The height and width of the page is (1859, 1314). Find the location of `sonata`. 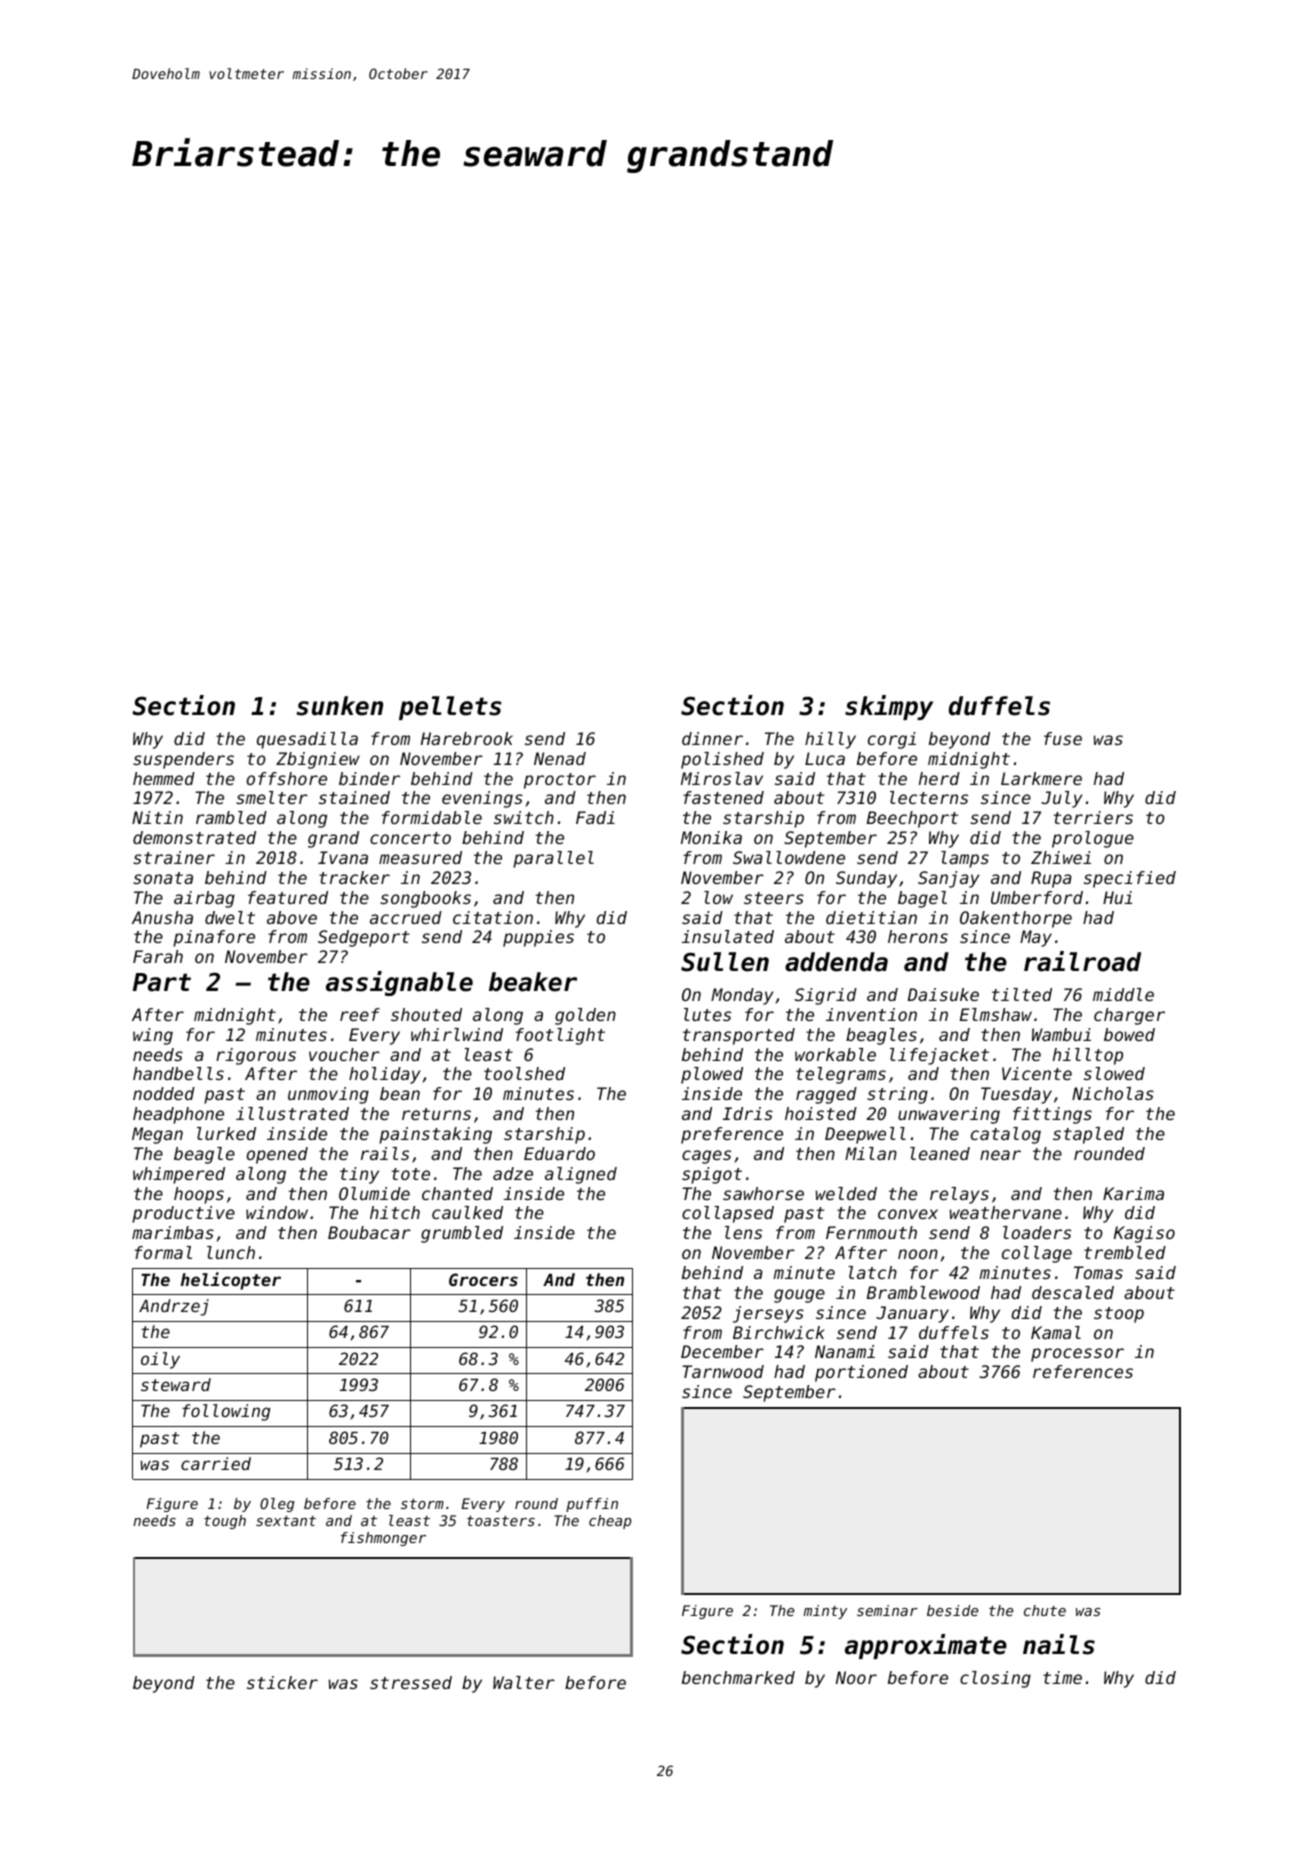

sonata is located at coordinates (163, 878).
